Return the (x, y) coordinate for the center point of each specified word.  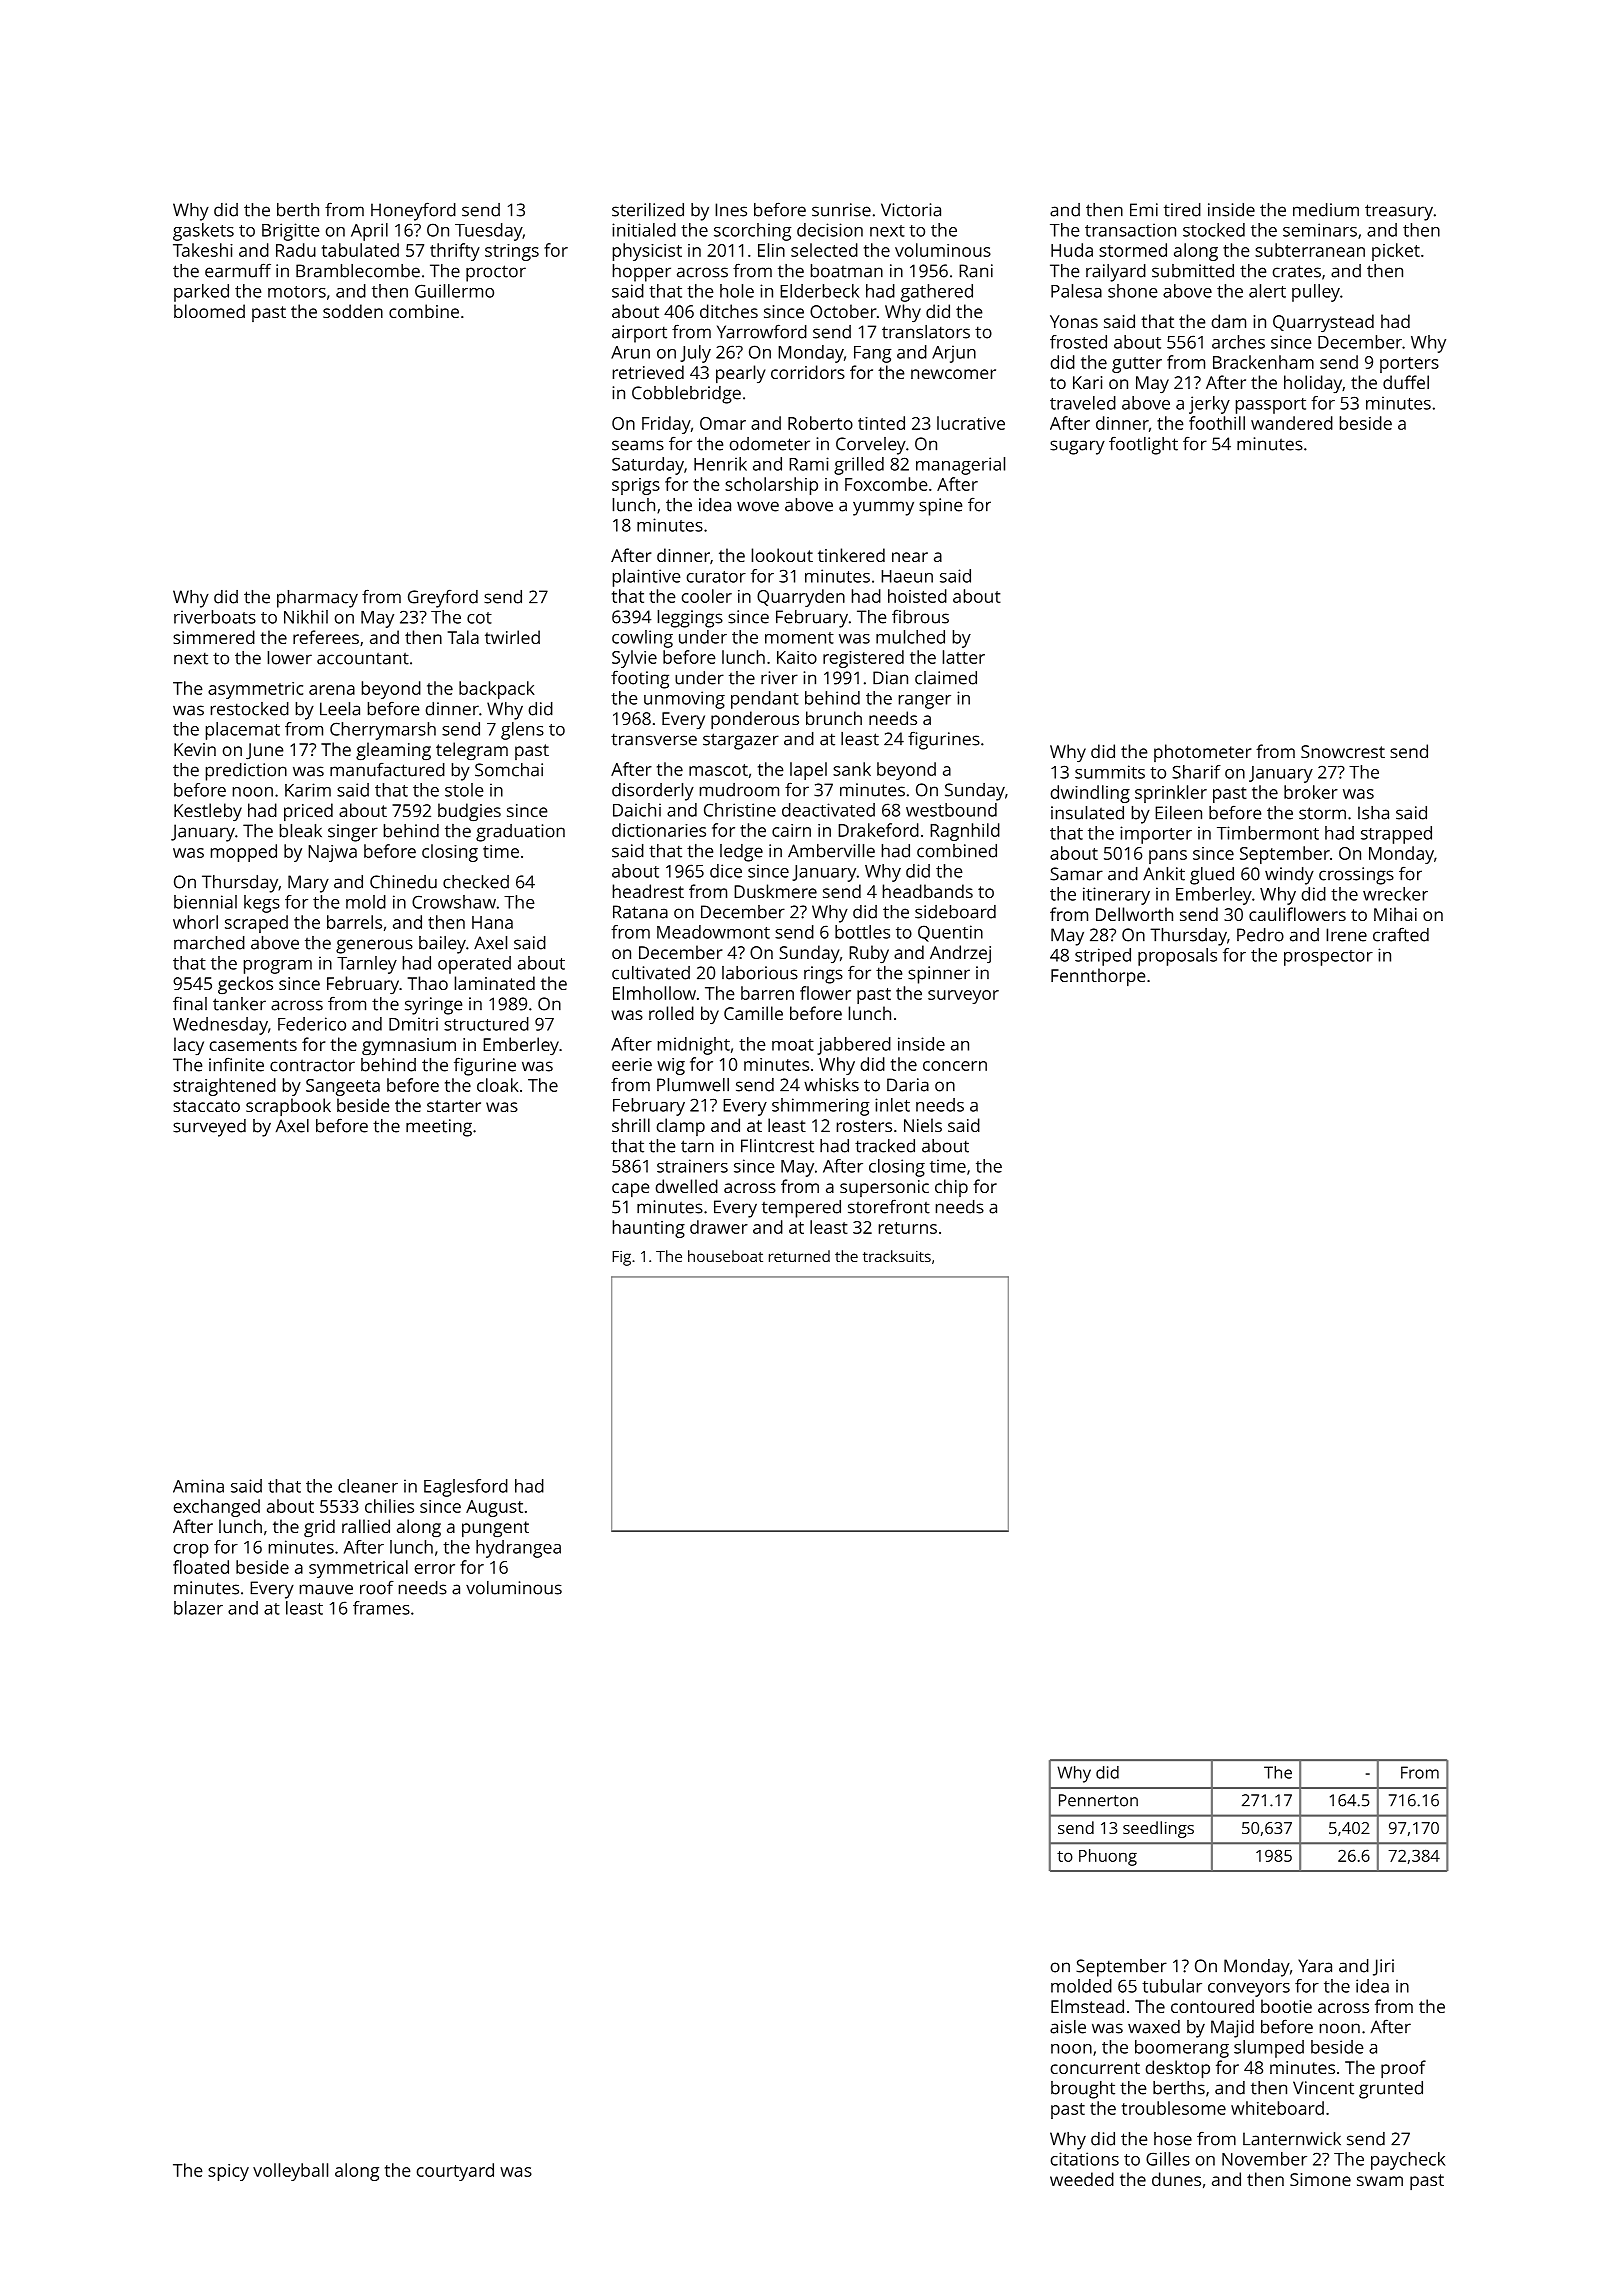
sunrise (841, 210)
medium (1326, 210)
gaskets (203, 232)
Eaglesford (466, 1488)
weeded (1082, 2179)
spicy (228, 2172)
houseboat (725, 1256)
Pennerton (1098, 1800)
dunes (1176, 2179)
